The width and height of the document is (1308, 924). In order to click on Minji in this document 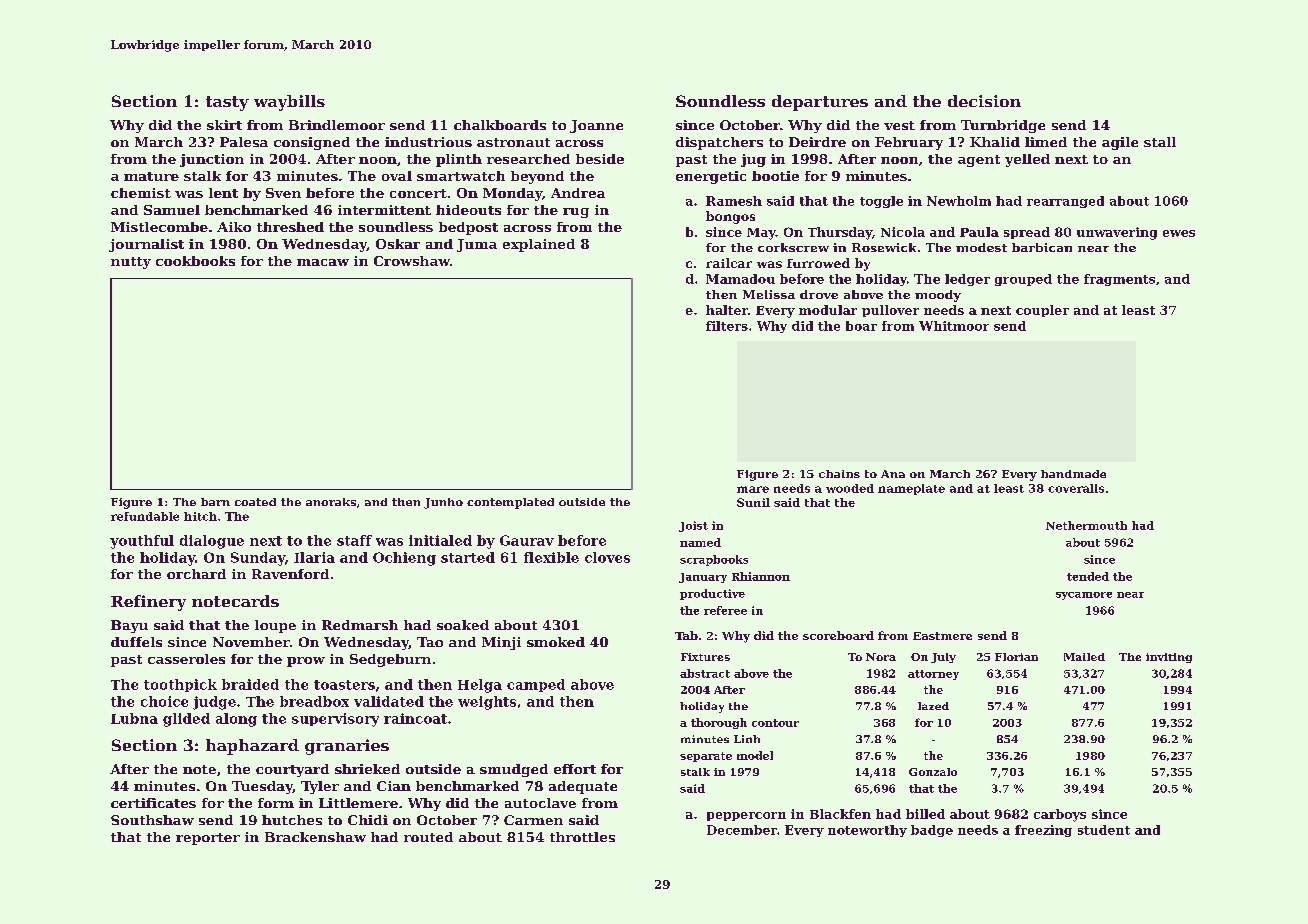, I will do `click(501, 643)`.
